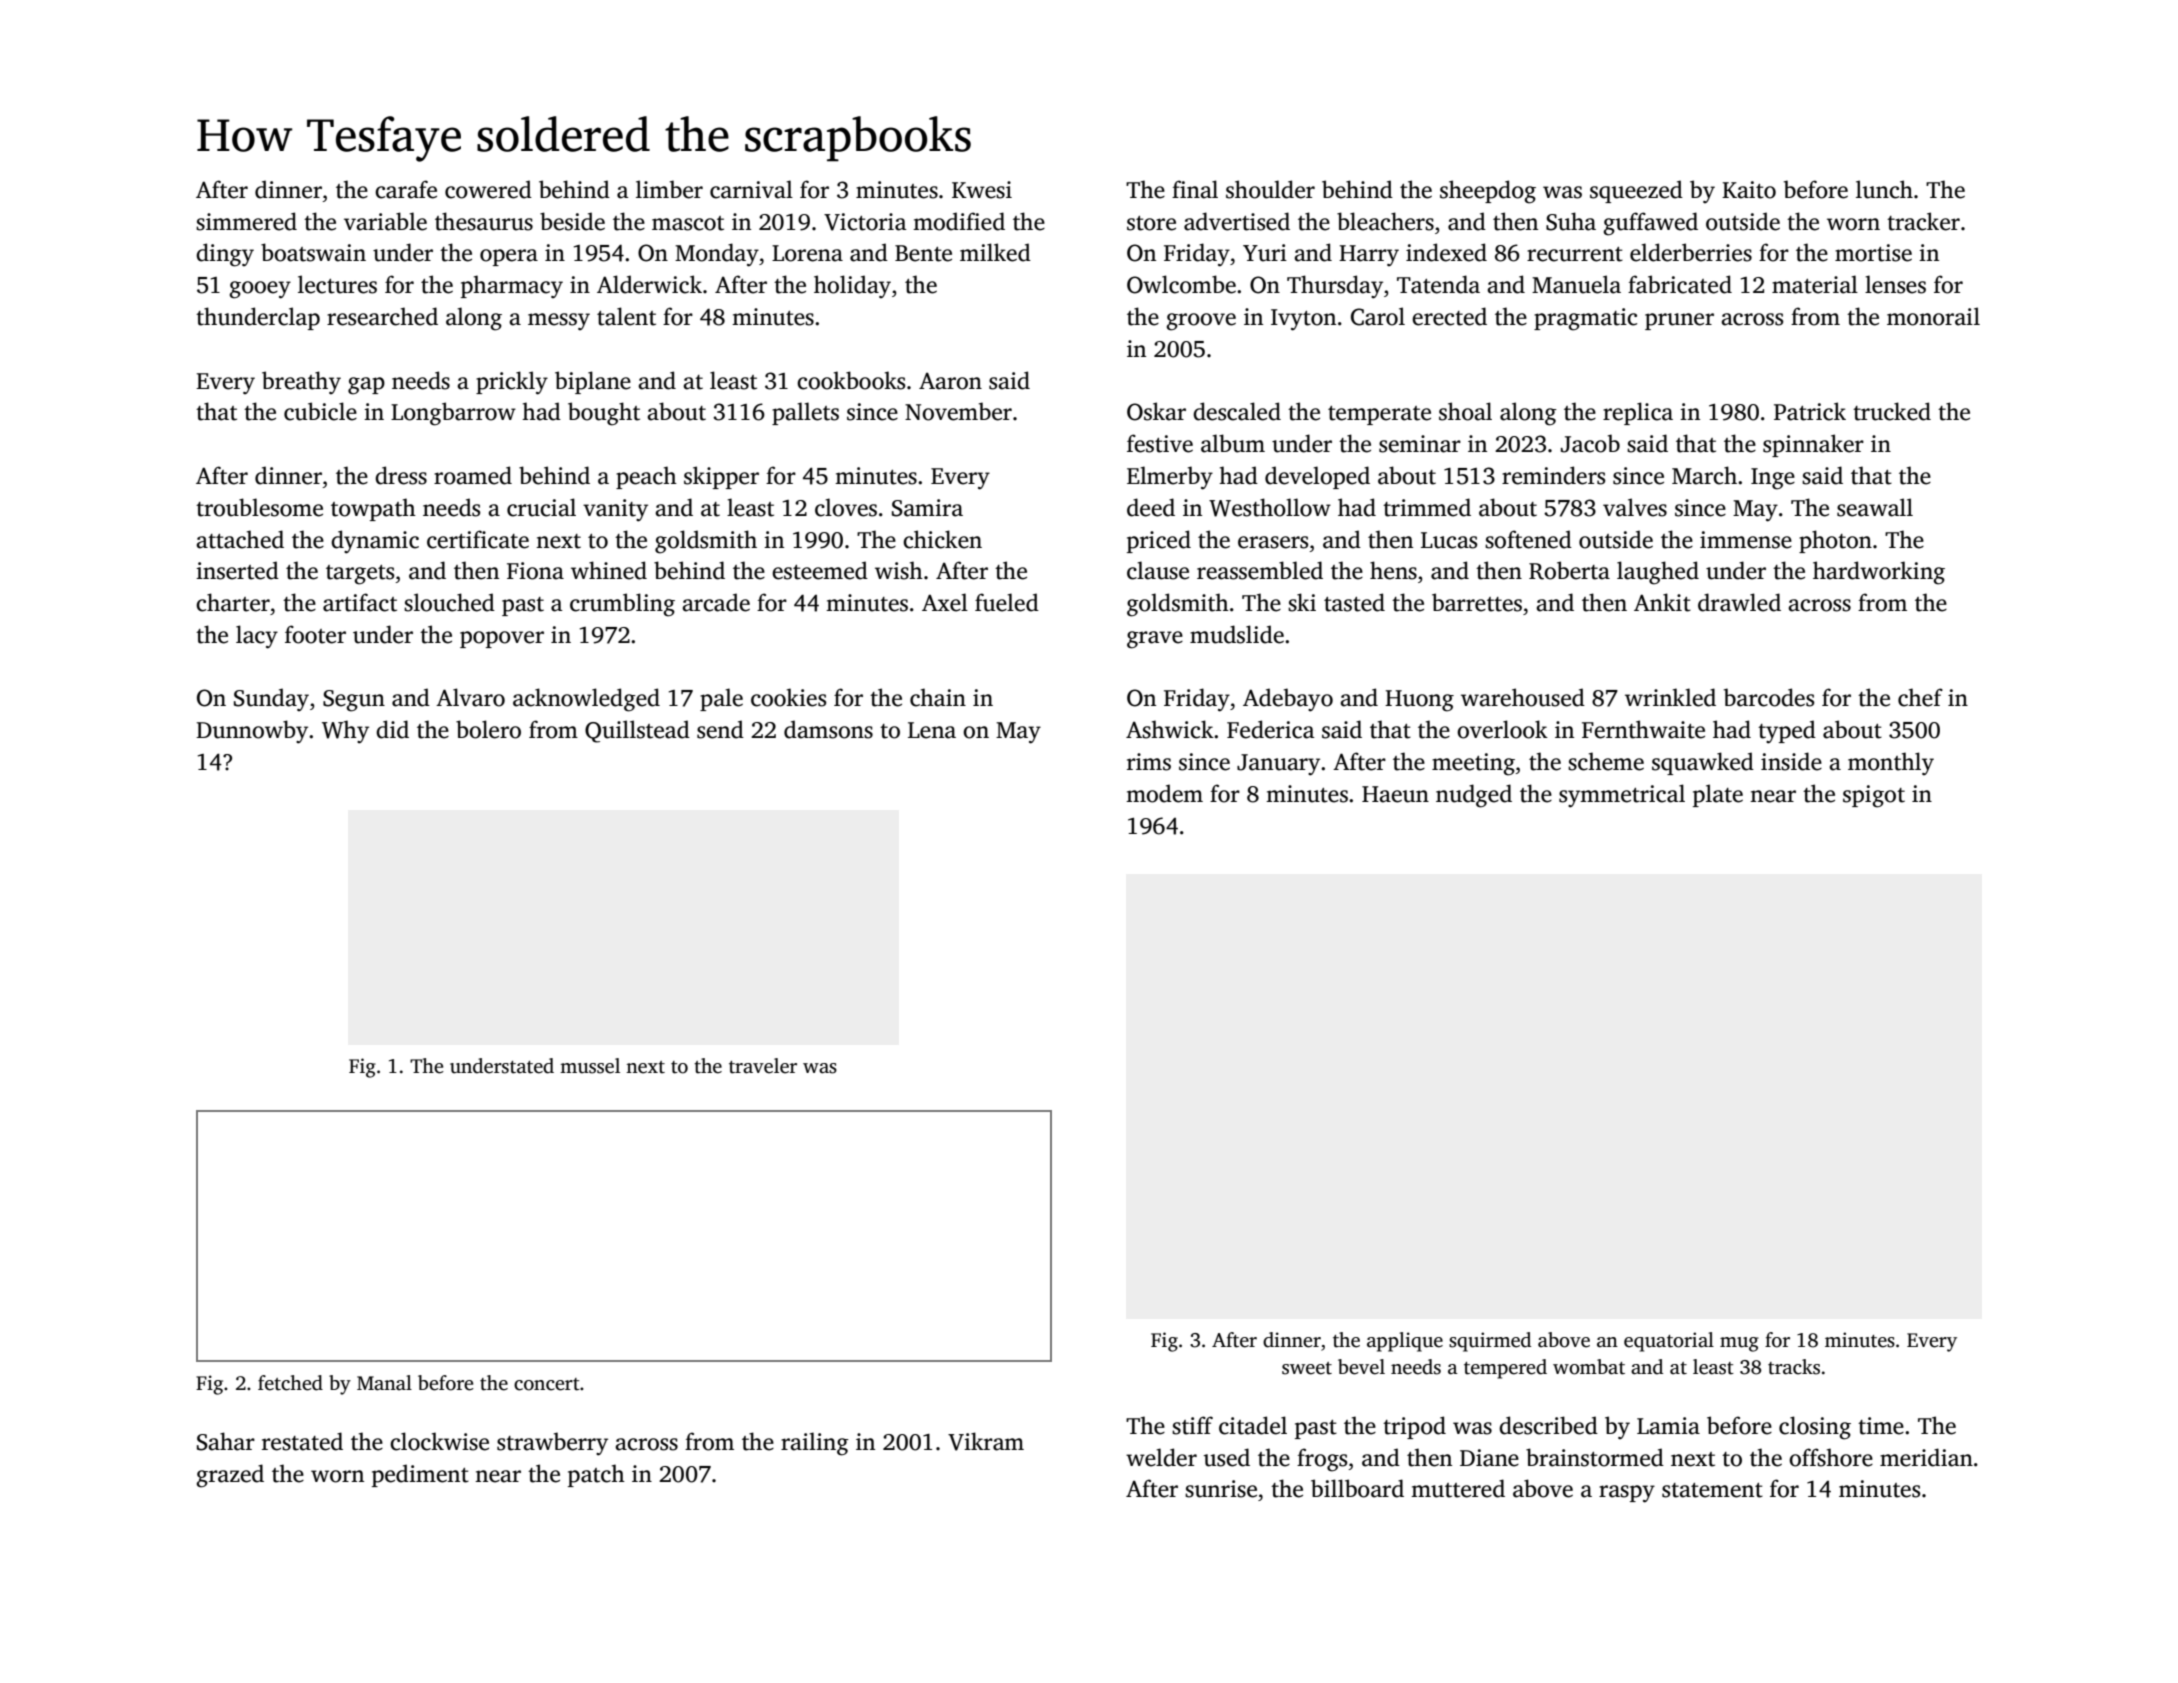 The width and height of the screenshot is (2178, 1683). Describe the element at coordinates (1553, 475) in the screenshot. I see `reminders` at that location.
